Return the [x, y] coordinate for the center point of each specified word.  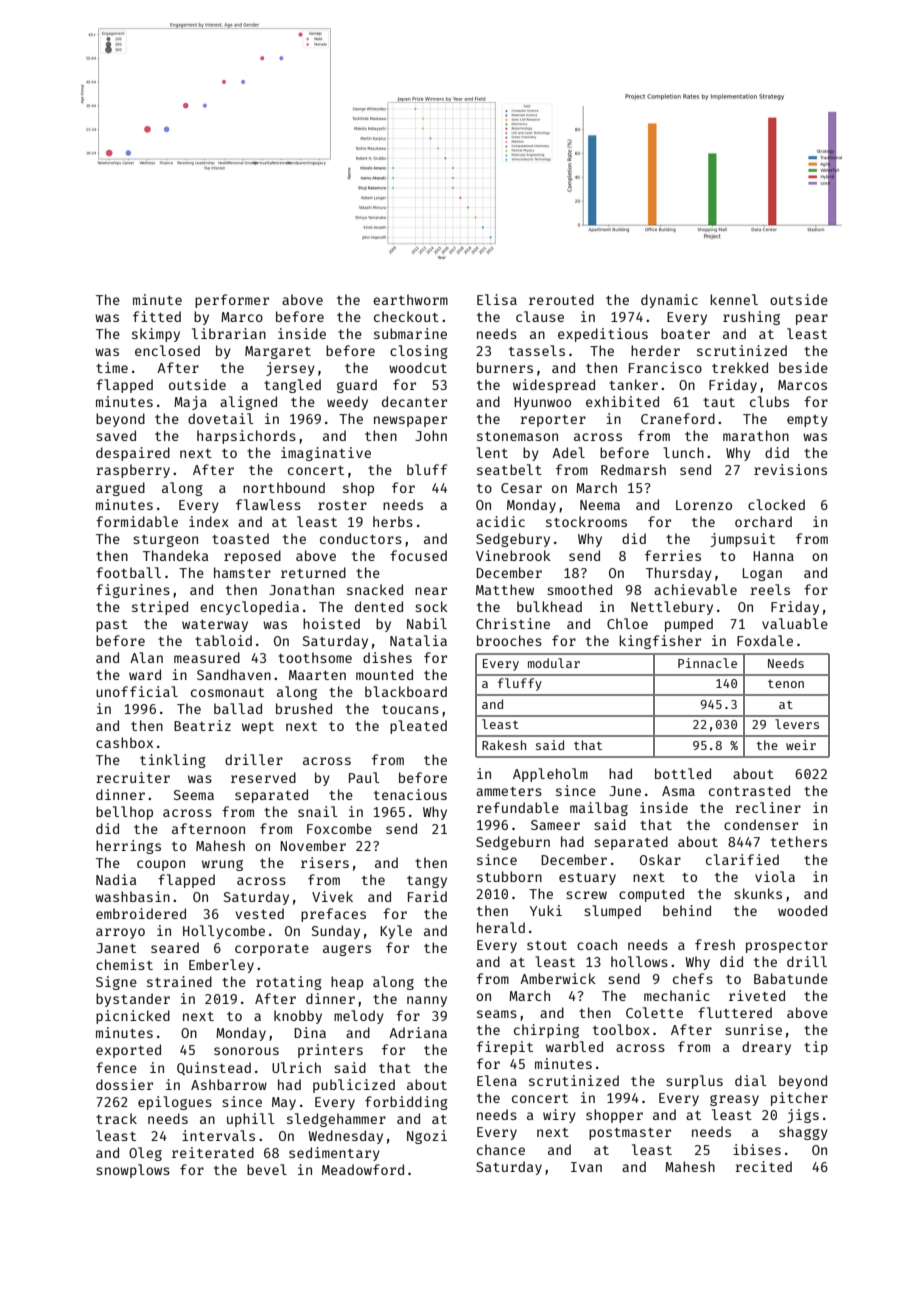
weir [801, 745]
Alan [146, 657]
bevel [267, 1169]
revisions [790, 469]
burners [505, 367]
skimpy [156, 335]
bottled [683, 773]
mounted [384, 674]
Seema [194, 795]
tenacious [410, 794]
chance [501, 1149]
